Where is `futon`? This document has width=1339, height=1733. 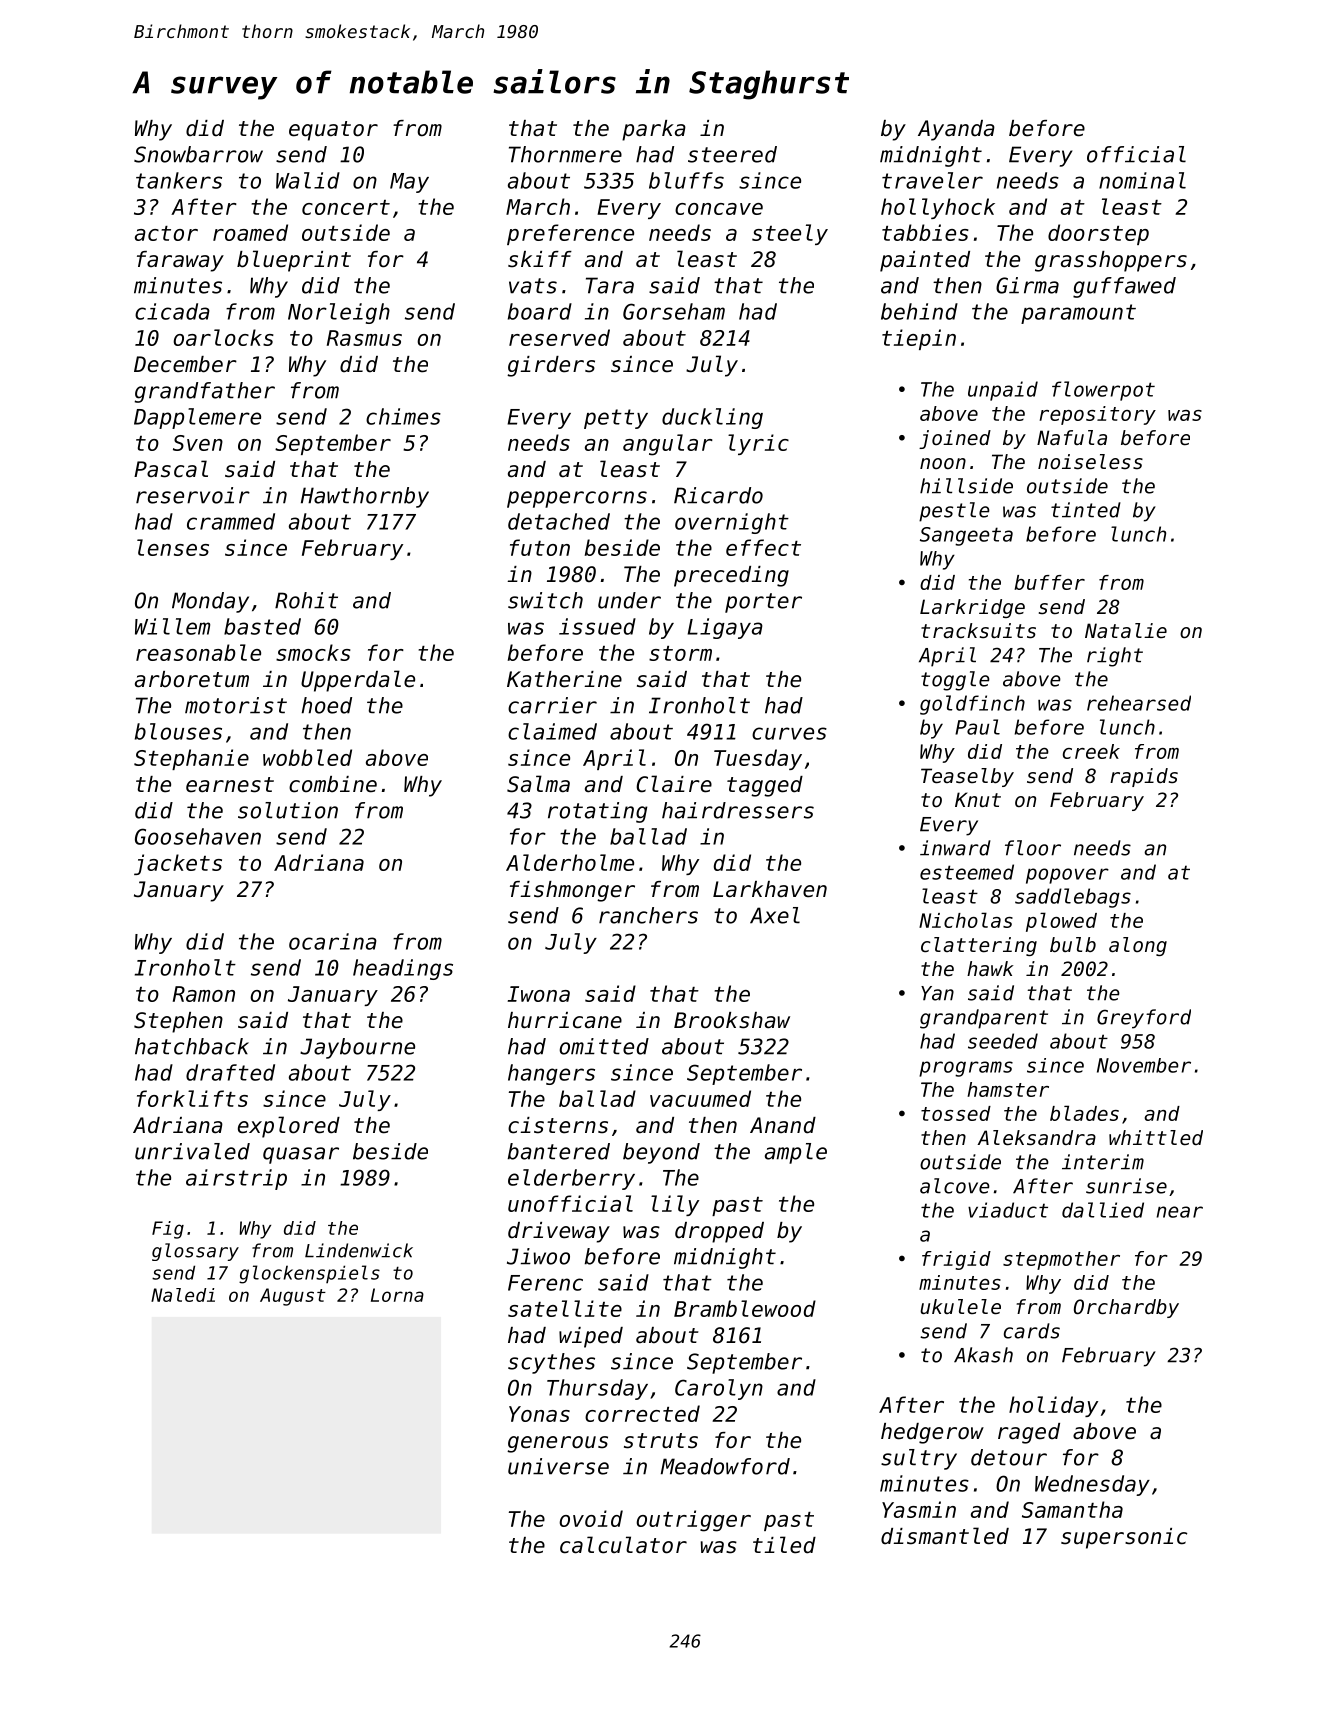 futon is located at coordinates (540, 547).
